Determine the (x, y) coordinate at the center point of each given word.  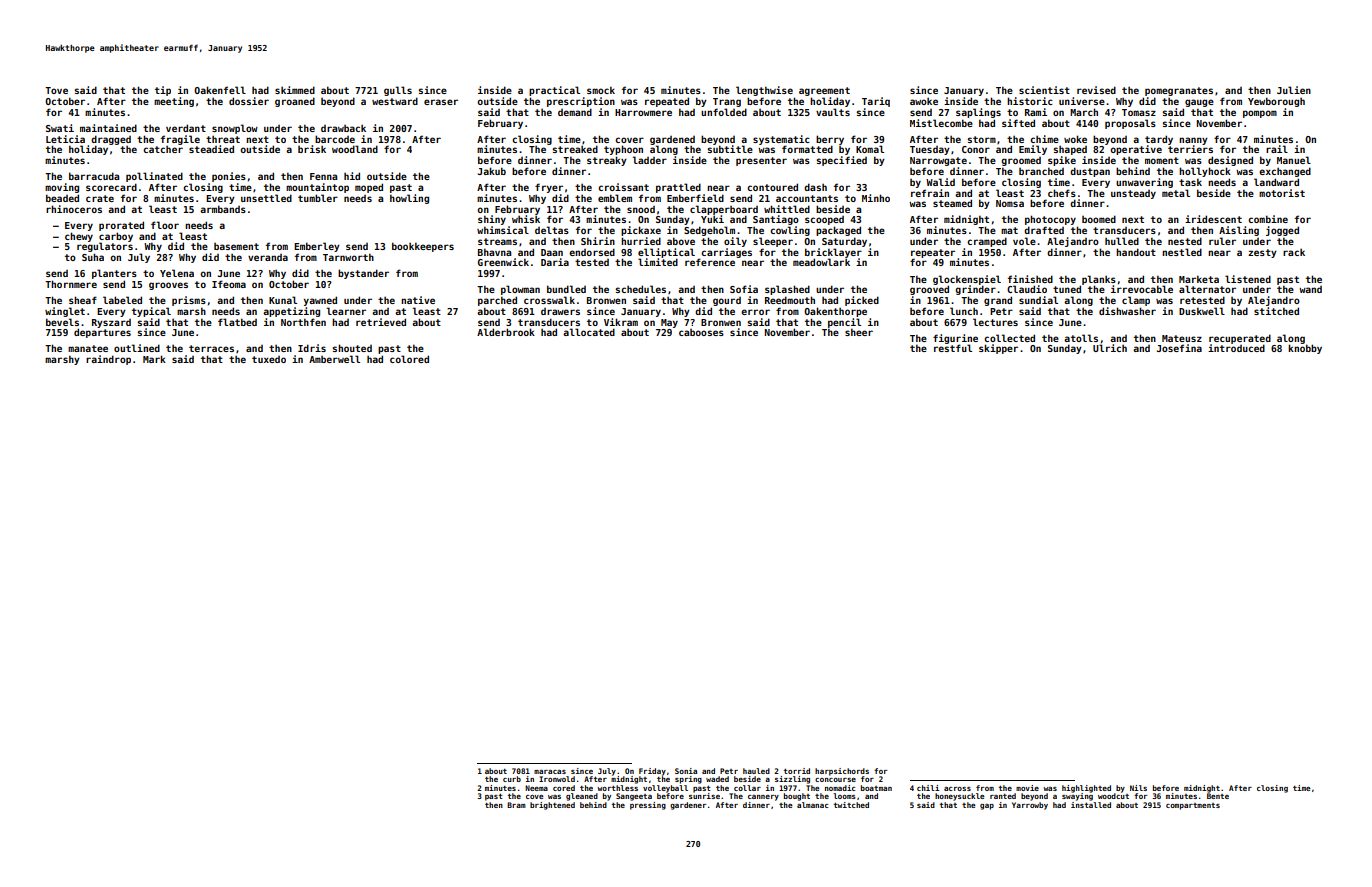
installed (1091, 805)
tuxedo (269, 359)
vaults (833, 112)
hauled (756, 771)
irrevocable (1142, 289)
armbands (223, 209)
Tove (56, 90)
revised (1096, 90)
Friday (652, 772)
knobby (1305, 349)
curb (512, 779)
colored (409, 359)
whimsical (503, 230)
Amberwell (334, 359)
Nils (1138, 788)
